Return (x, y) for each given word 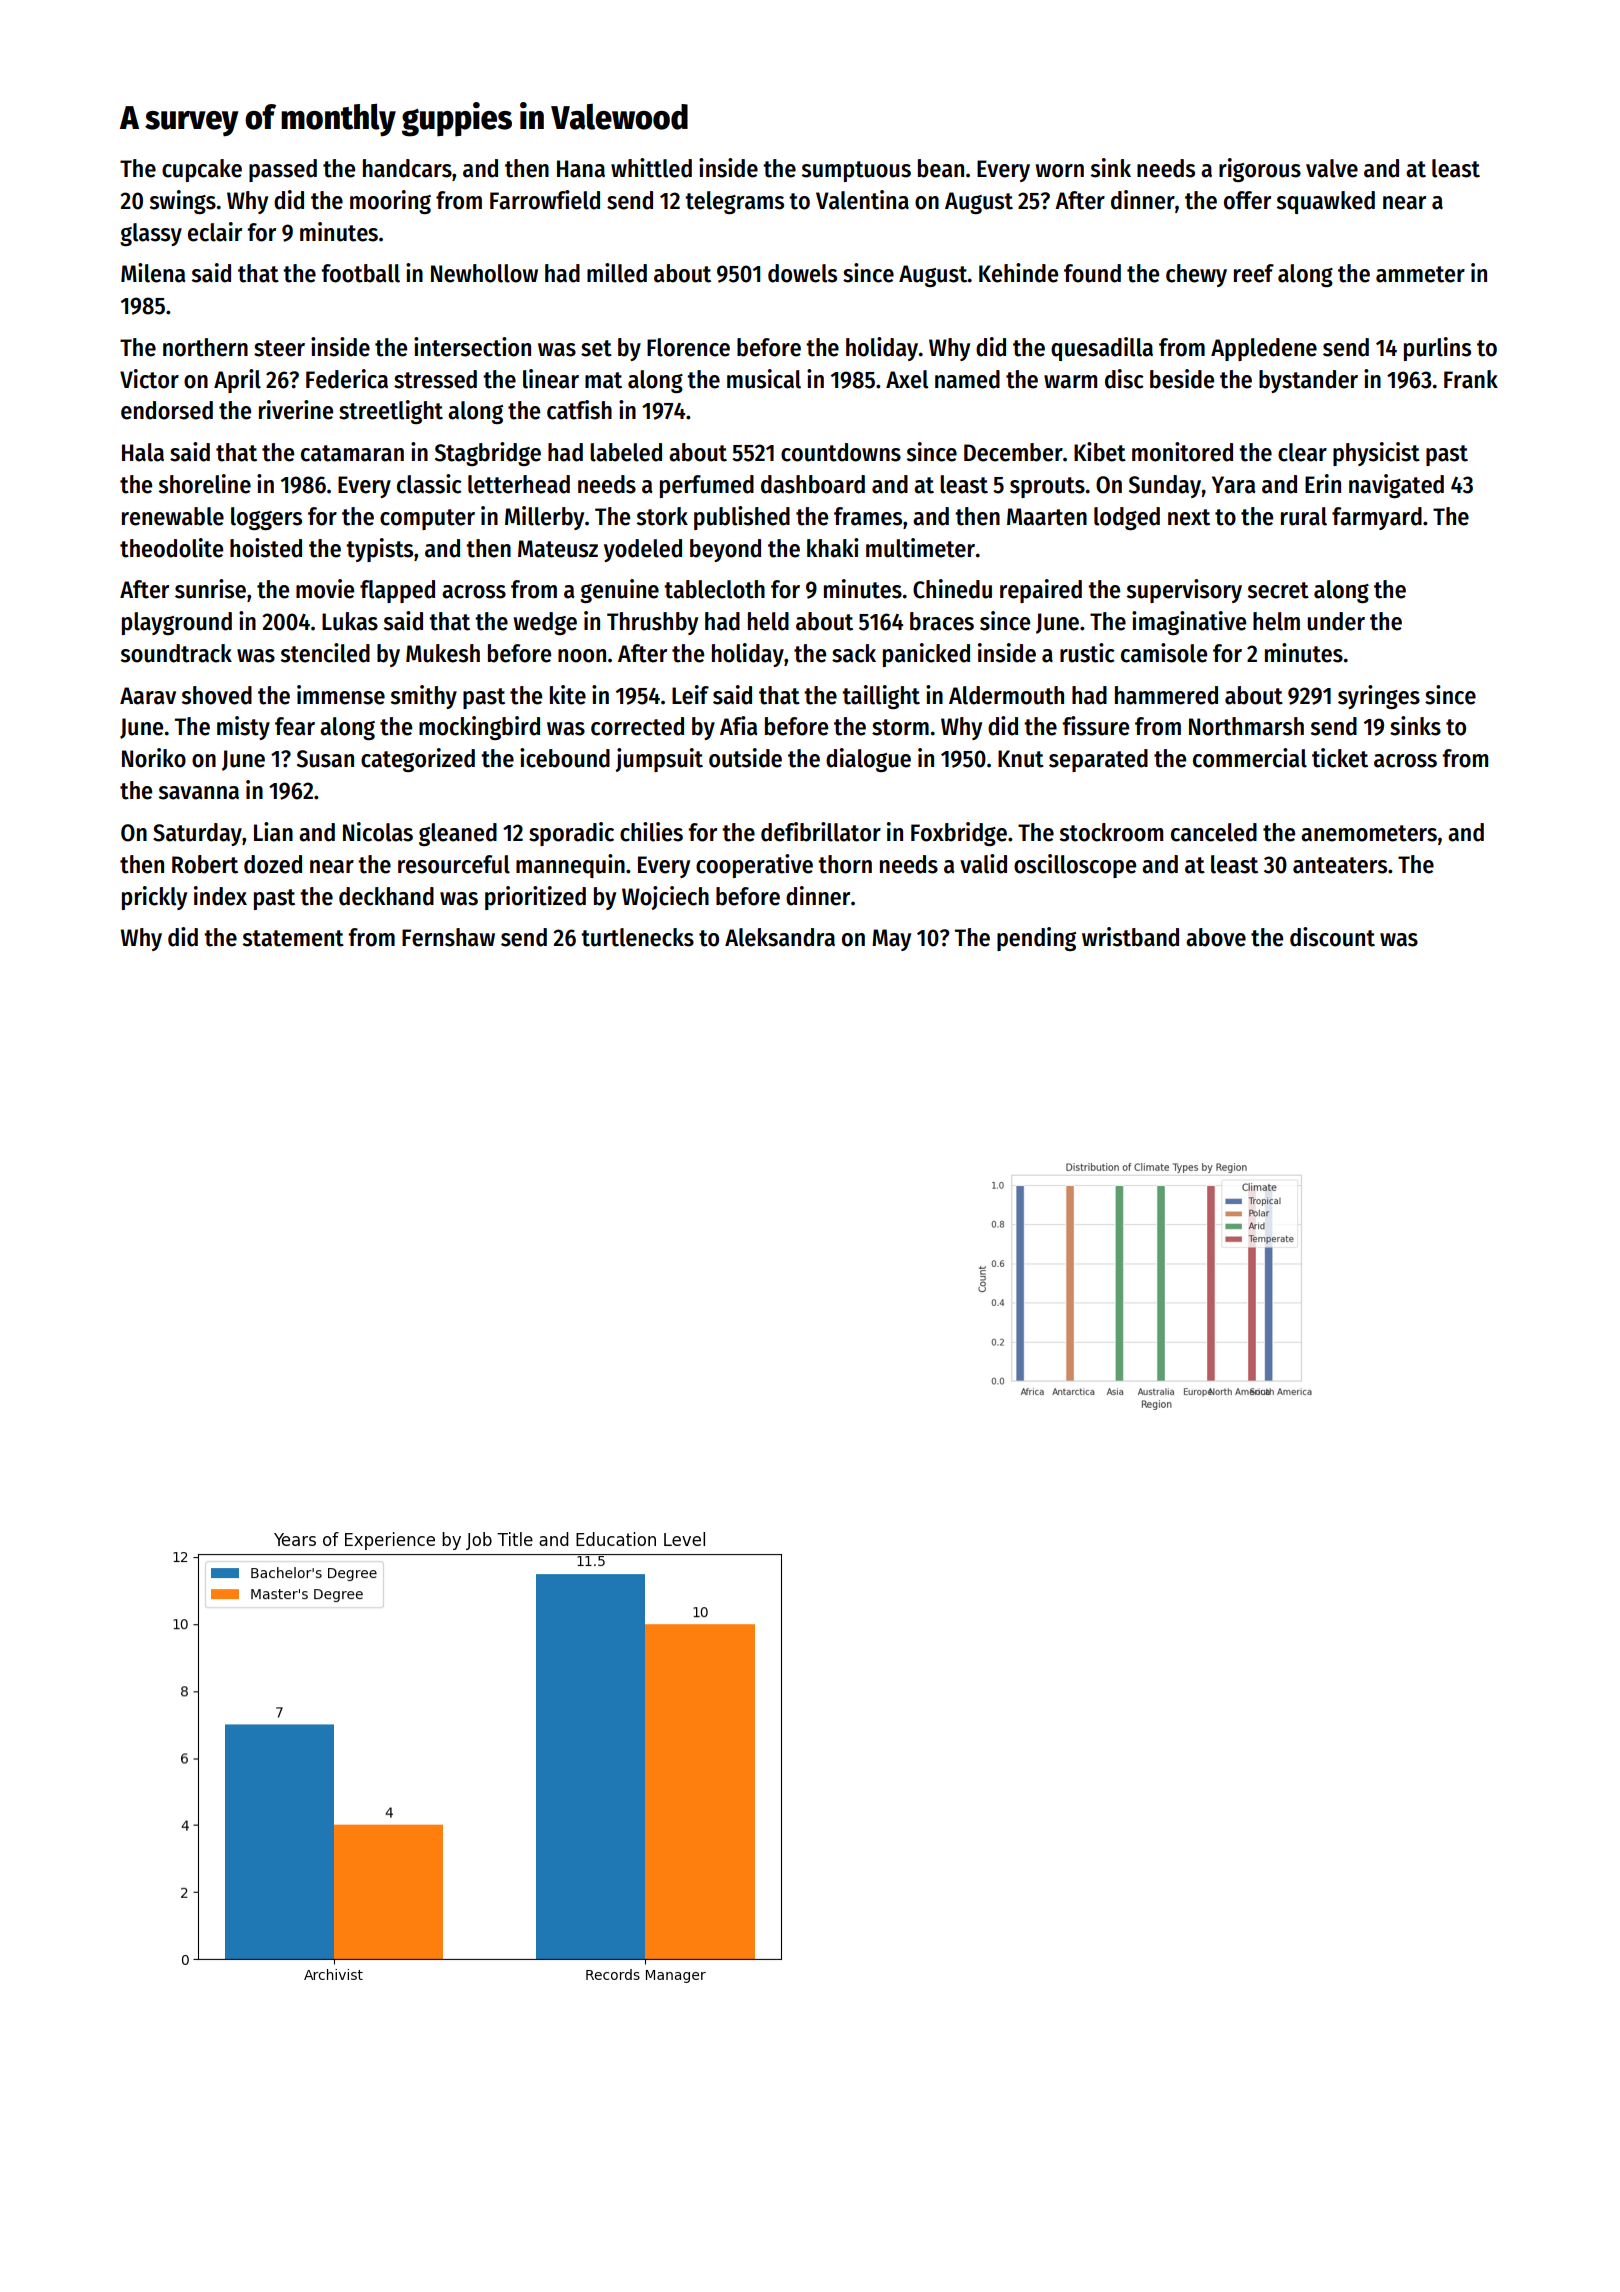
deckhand (386, 896)
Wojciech (665, 898)
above (1216, 937)
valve (1332, 168)
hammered (1166, 695)
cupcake (202, 170)
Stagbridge (488, 454)
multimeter (920, 548)
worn (1060, 171)
